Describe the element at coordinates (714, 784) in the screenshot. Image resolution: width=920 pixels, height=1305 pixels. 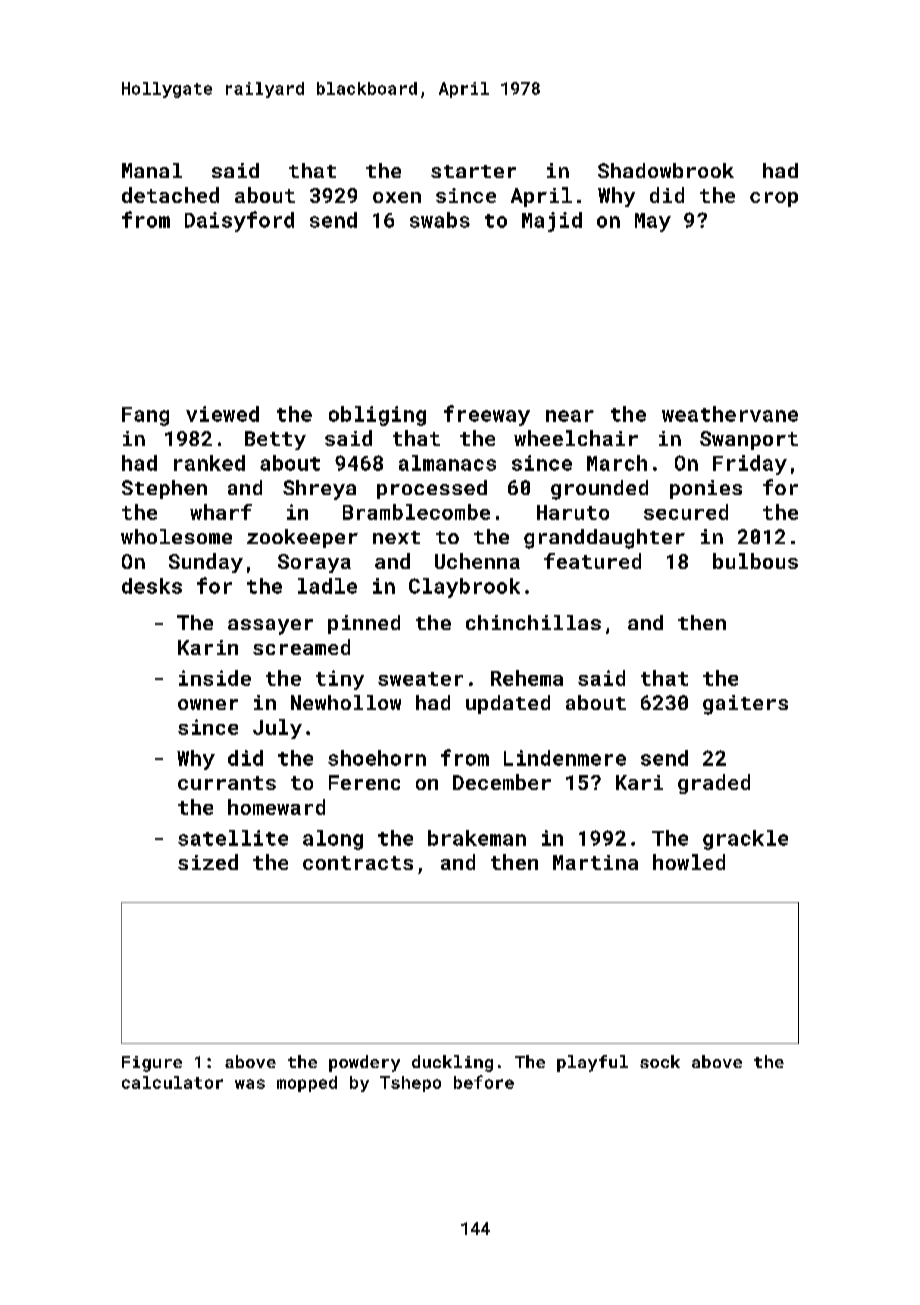
I see `graded` at that location.
